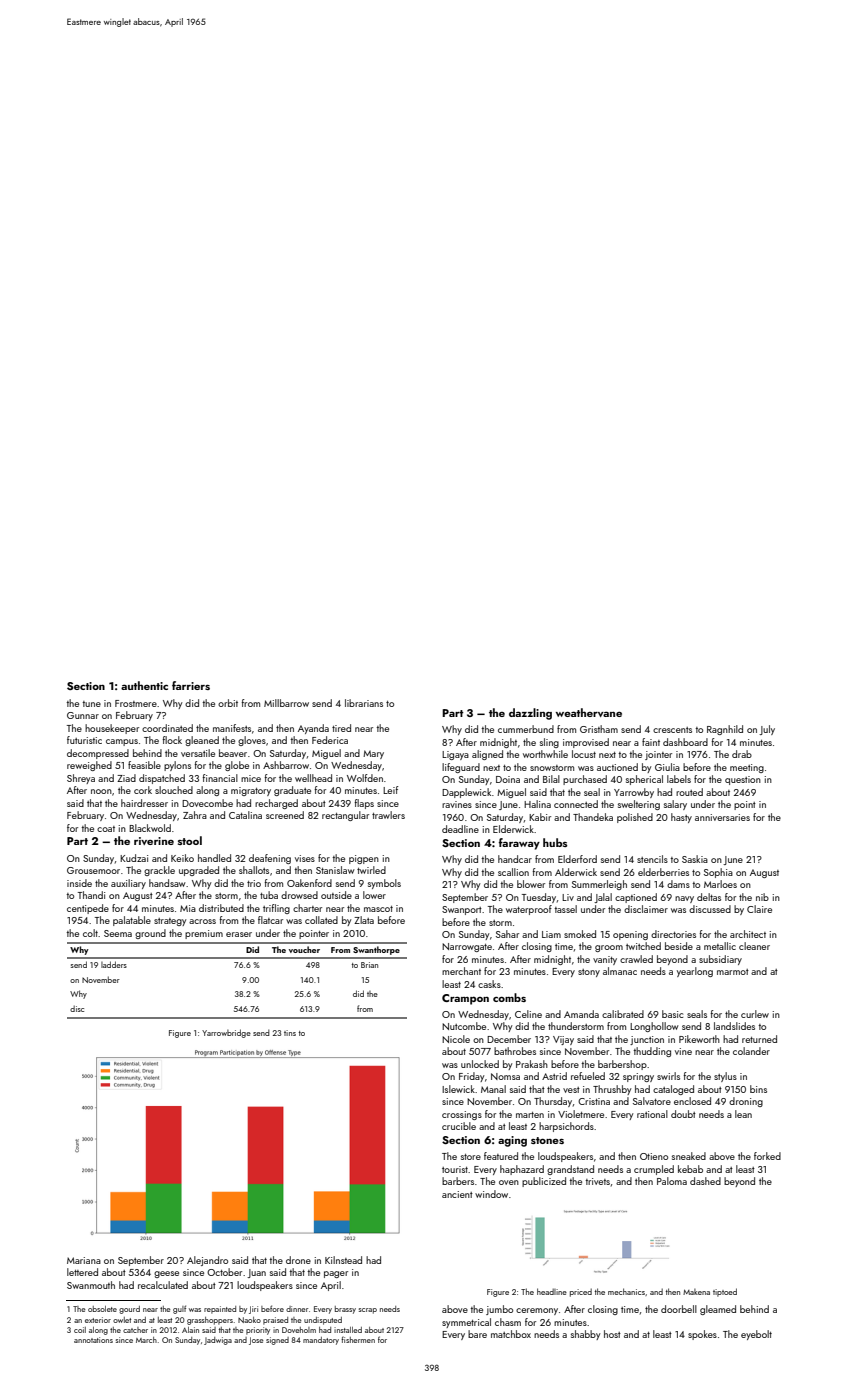 This screenshot has width=849, height=1400. I want to click on crescents, so click(672, 730).
